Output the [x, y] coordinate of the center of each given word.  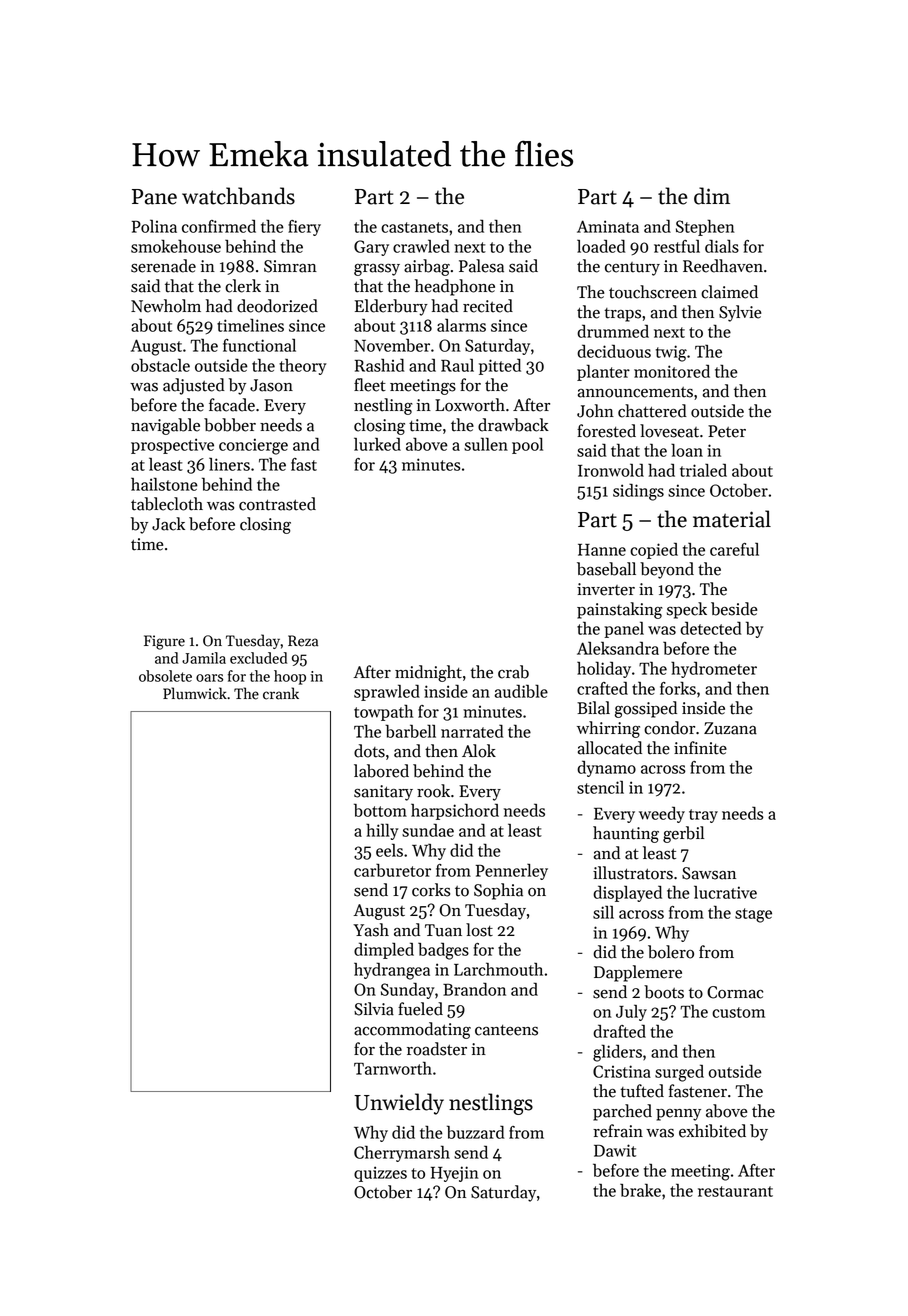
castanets [414, 227]
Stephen [705, 227]
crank [281, 693]
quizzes [380, 1174]
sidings [638, 492]
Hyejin [455, 1174]
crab [513, 672]
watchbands [238, 196]
